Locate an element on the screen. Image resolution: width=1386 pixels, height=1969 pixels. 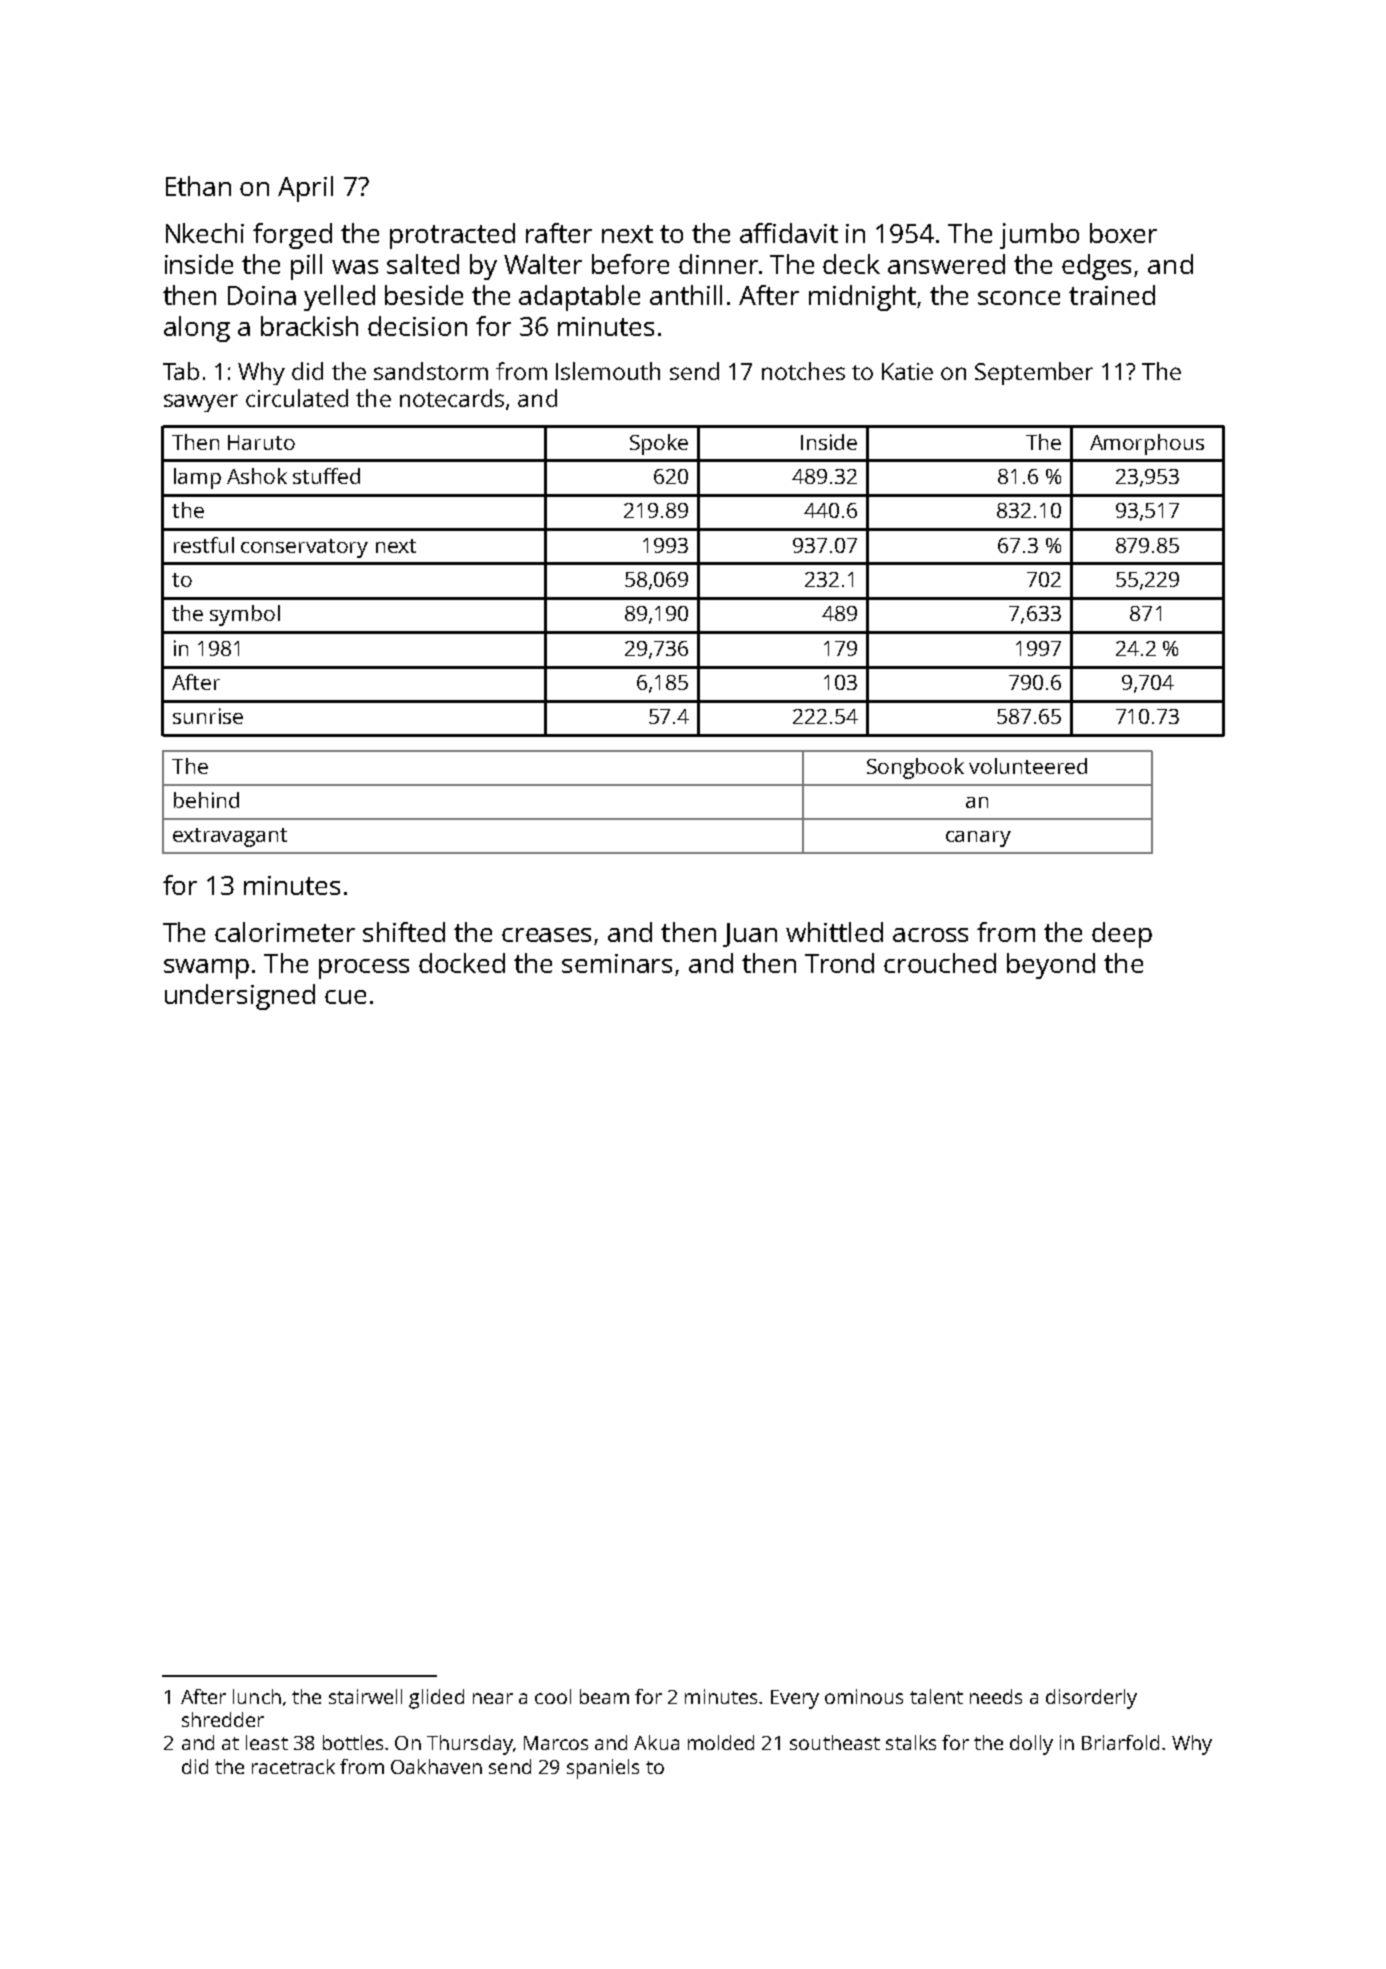
sunrise is located at coordinates (208, 716).
